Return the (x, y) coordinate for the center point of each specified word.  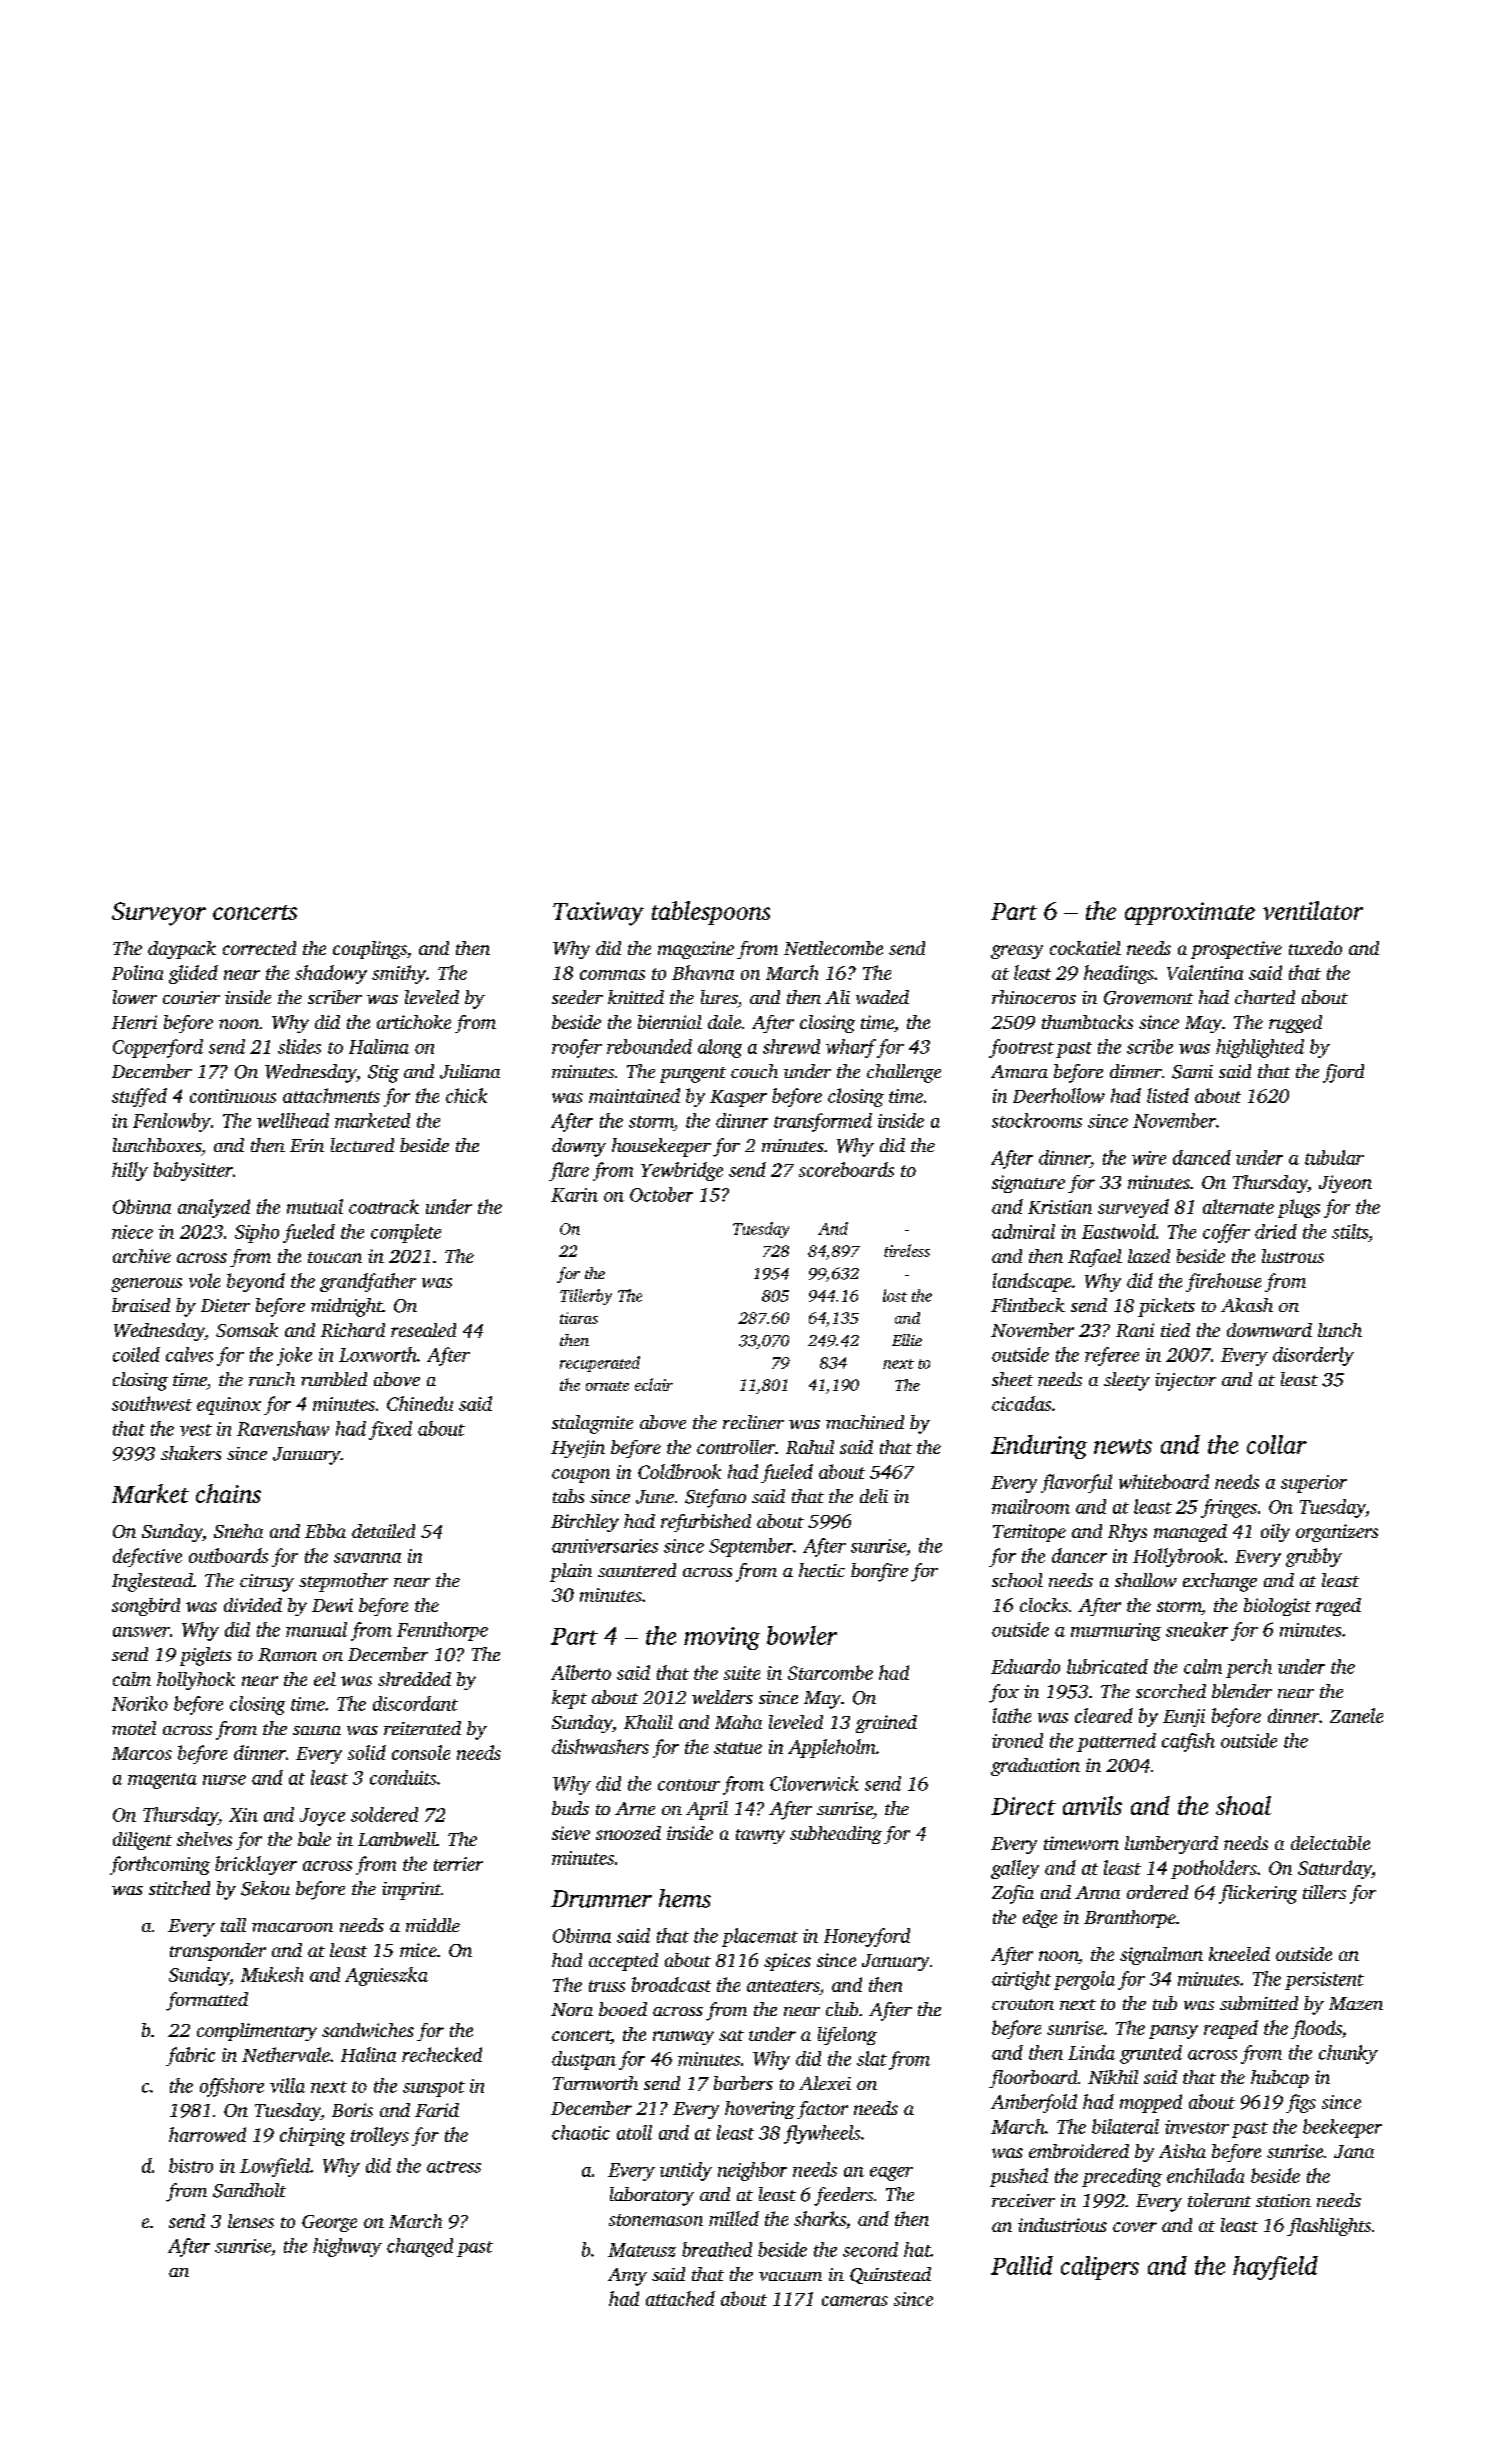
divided (253, 1605)
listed (1168, 1095)
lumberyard (1171, 1845)
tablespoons (711, 913)
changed (420, 2247)
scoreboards (846, 1169)
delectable (1330, 1843)
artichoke (414, 1022)
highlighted (1260, 1048)
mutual (315, 1206)
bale (314, 1839)
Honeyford (867, 1937)
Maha (738, 1722)
